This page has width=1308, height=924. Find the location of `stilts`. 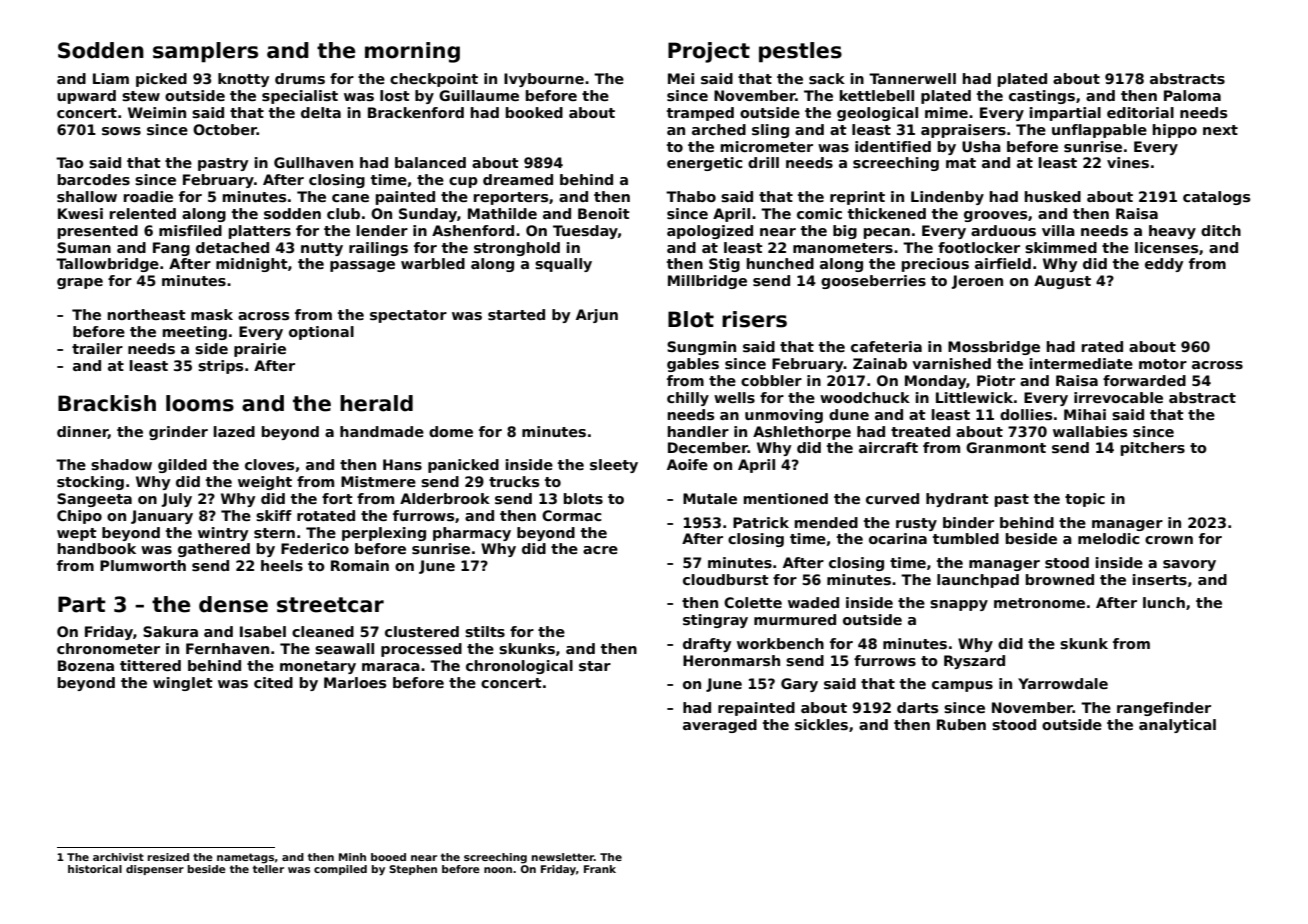

stilts is located at coordinates (485, 631).
